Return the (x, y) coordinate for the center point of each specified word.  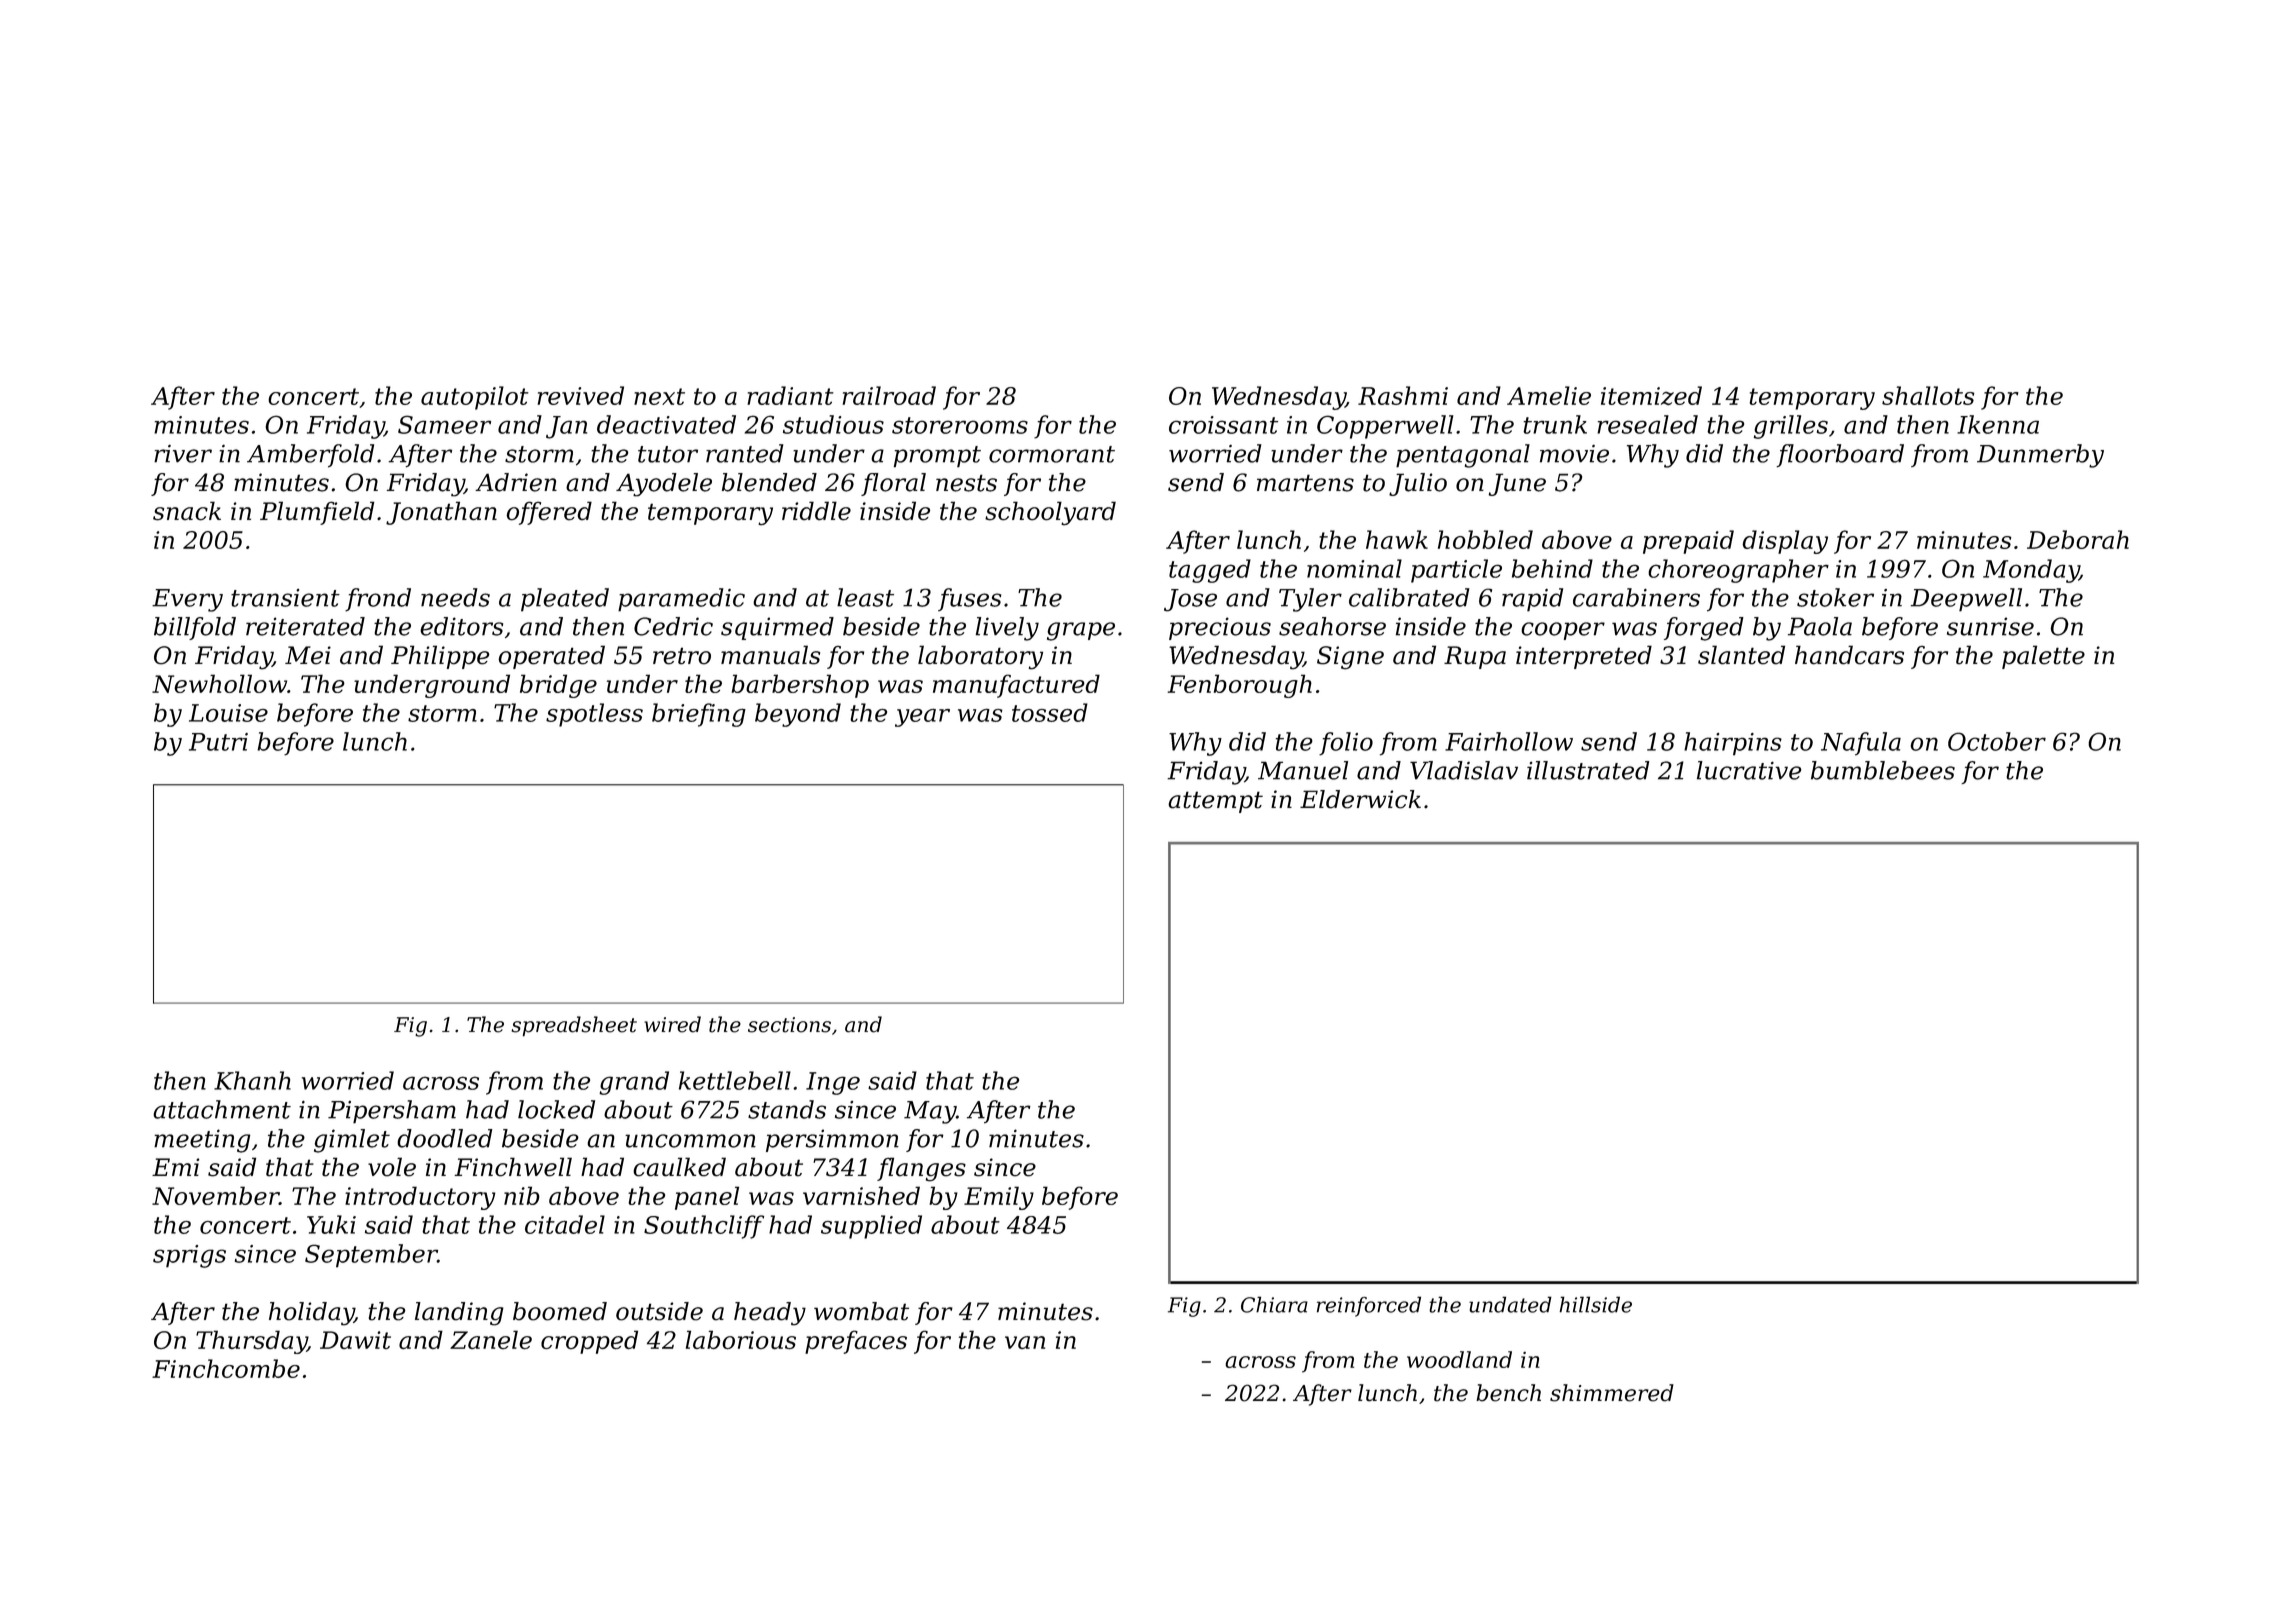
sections (789, 1025)
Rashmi (1403, 395)
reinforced (1369, 1306)
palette (2043, 657)
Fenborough (1239, 686)
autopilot (475, 398)
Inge (833, 1083)
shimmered (1612, 1393)
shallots (1928, 395)
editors (461, 626)
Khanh (252, 1080)
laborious (741, 1340)
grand (634, 1083)
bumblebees (1883, 770)
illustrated (1588, 770)
